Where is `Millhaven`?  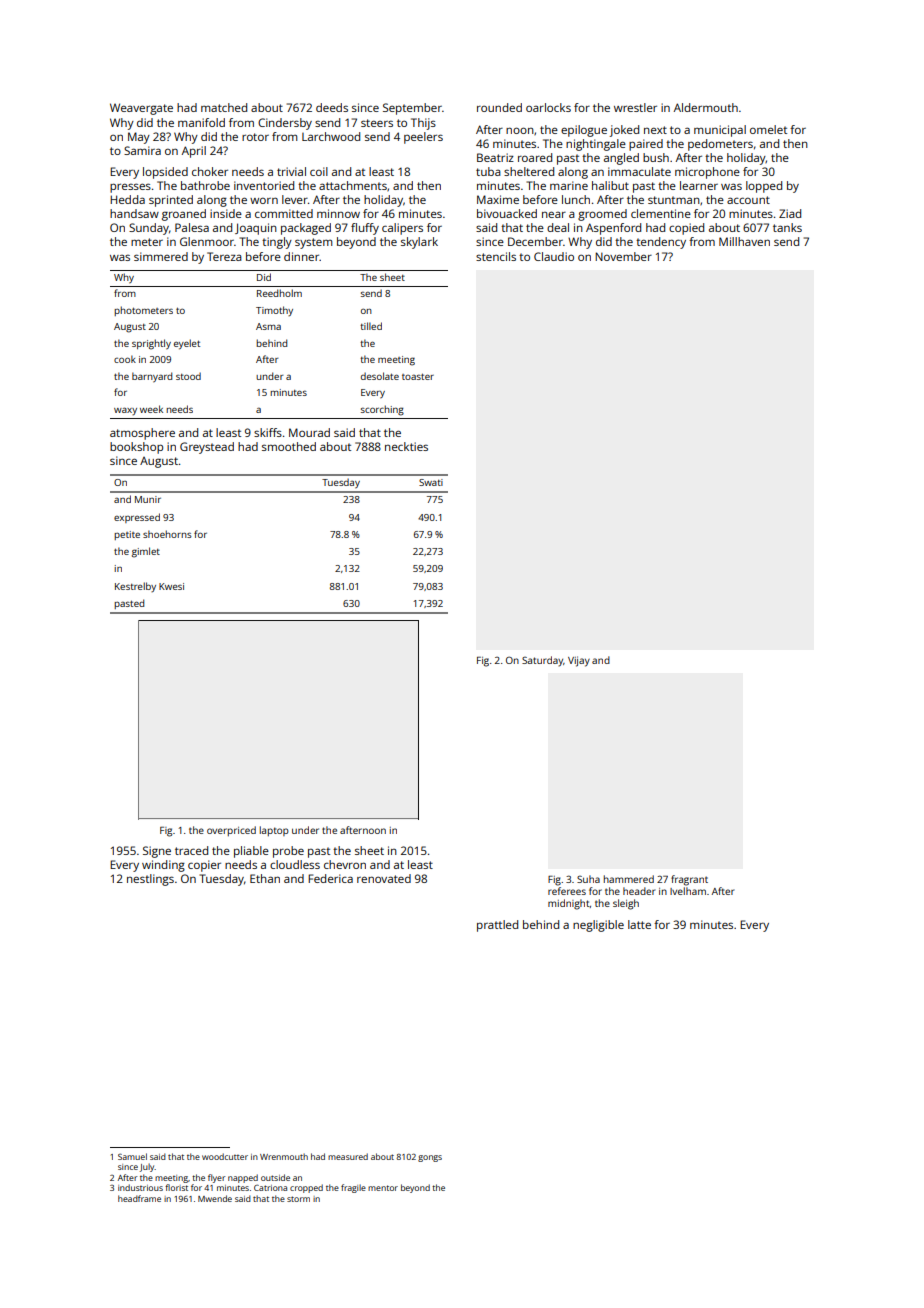 Millhaven is located at coordinates (744, 241).
